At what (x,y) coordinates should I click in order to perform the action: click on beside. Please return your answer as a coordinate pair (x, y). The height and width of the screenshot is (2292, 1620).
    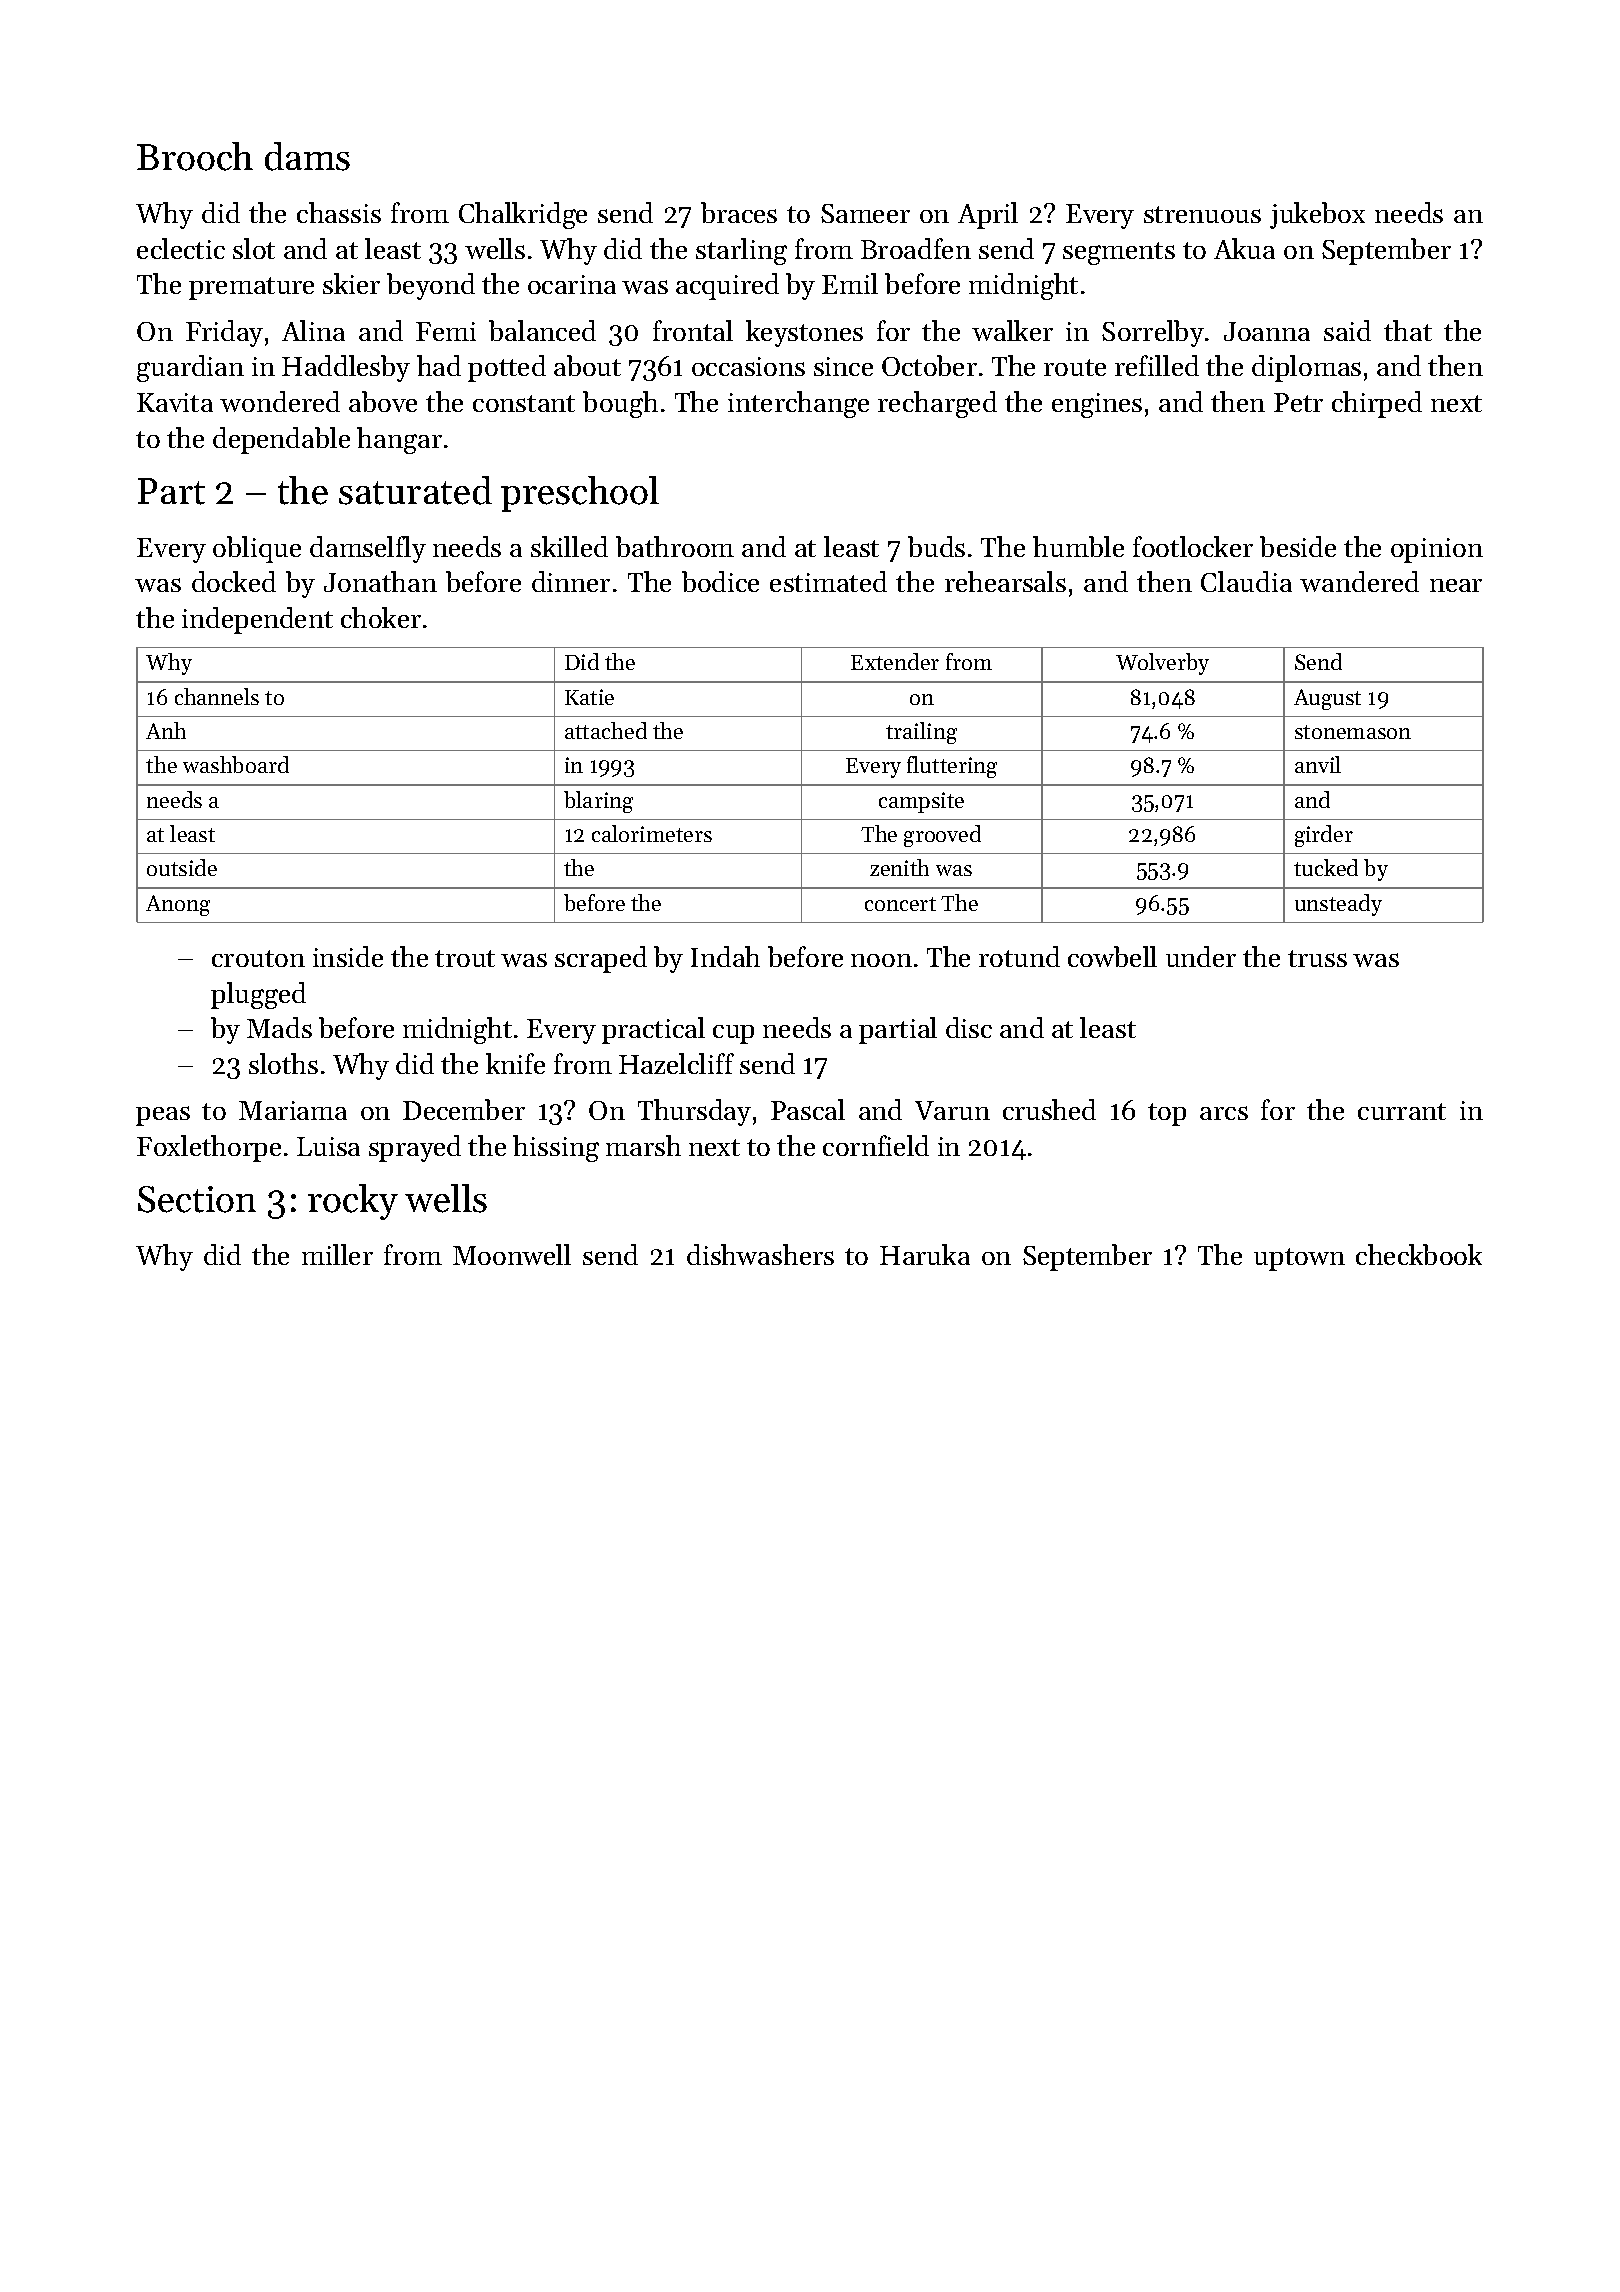
    Looking at the image, I should click on (1298, 546).
